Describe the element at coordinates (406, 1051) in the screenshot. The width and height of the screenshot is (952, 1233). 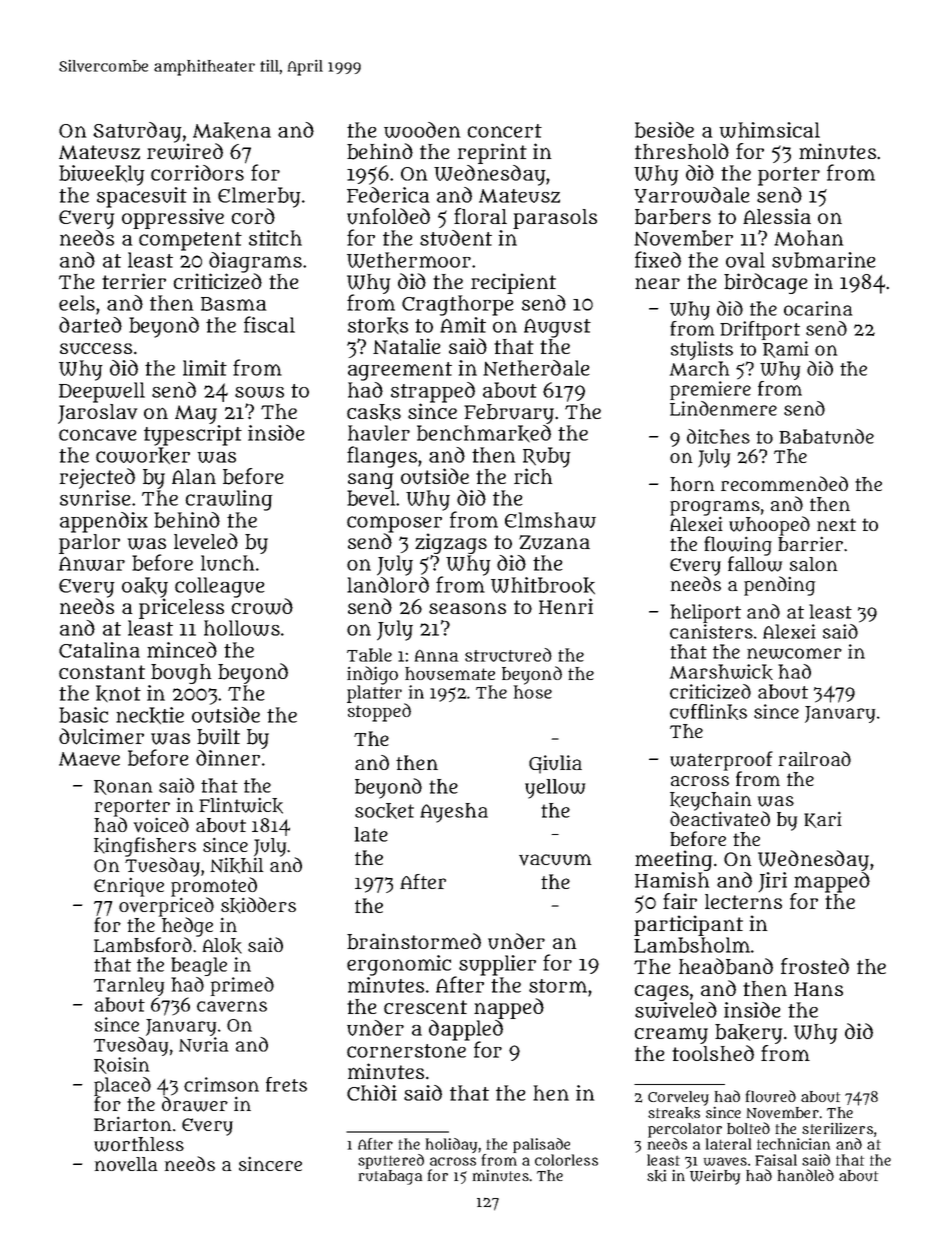
I see `cornerstone` at that location.
